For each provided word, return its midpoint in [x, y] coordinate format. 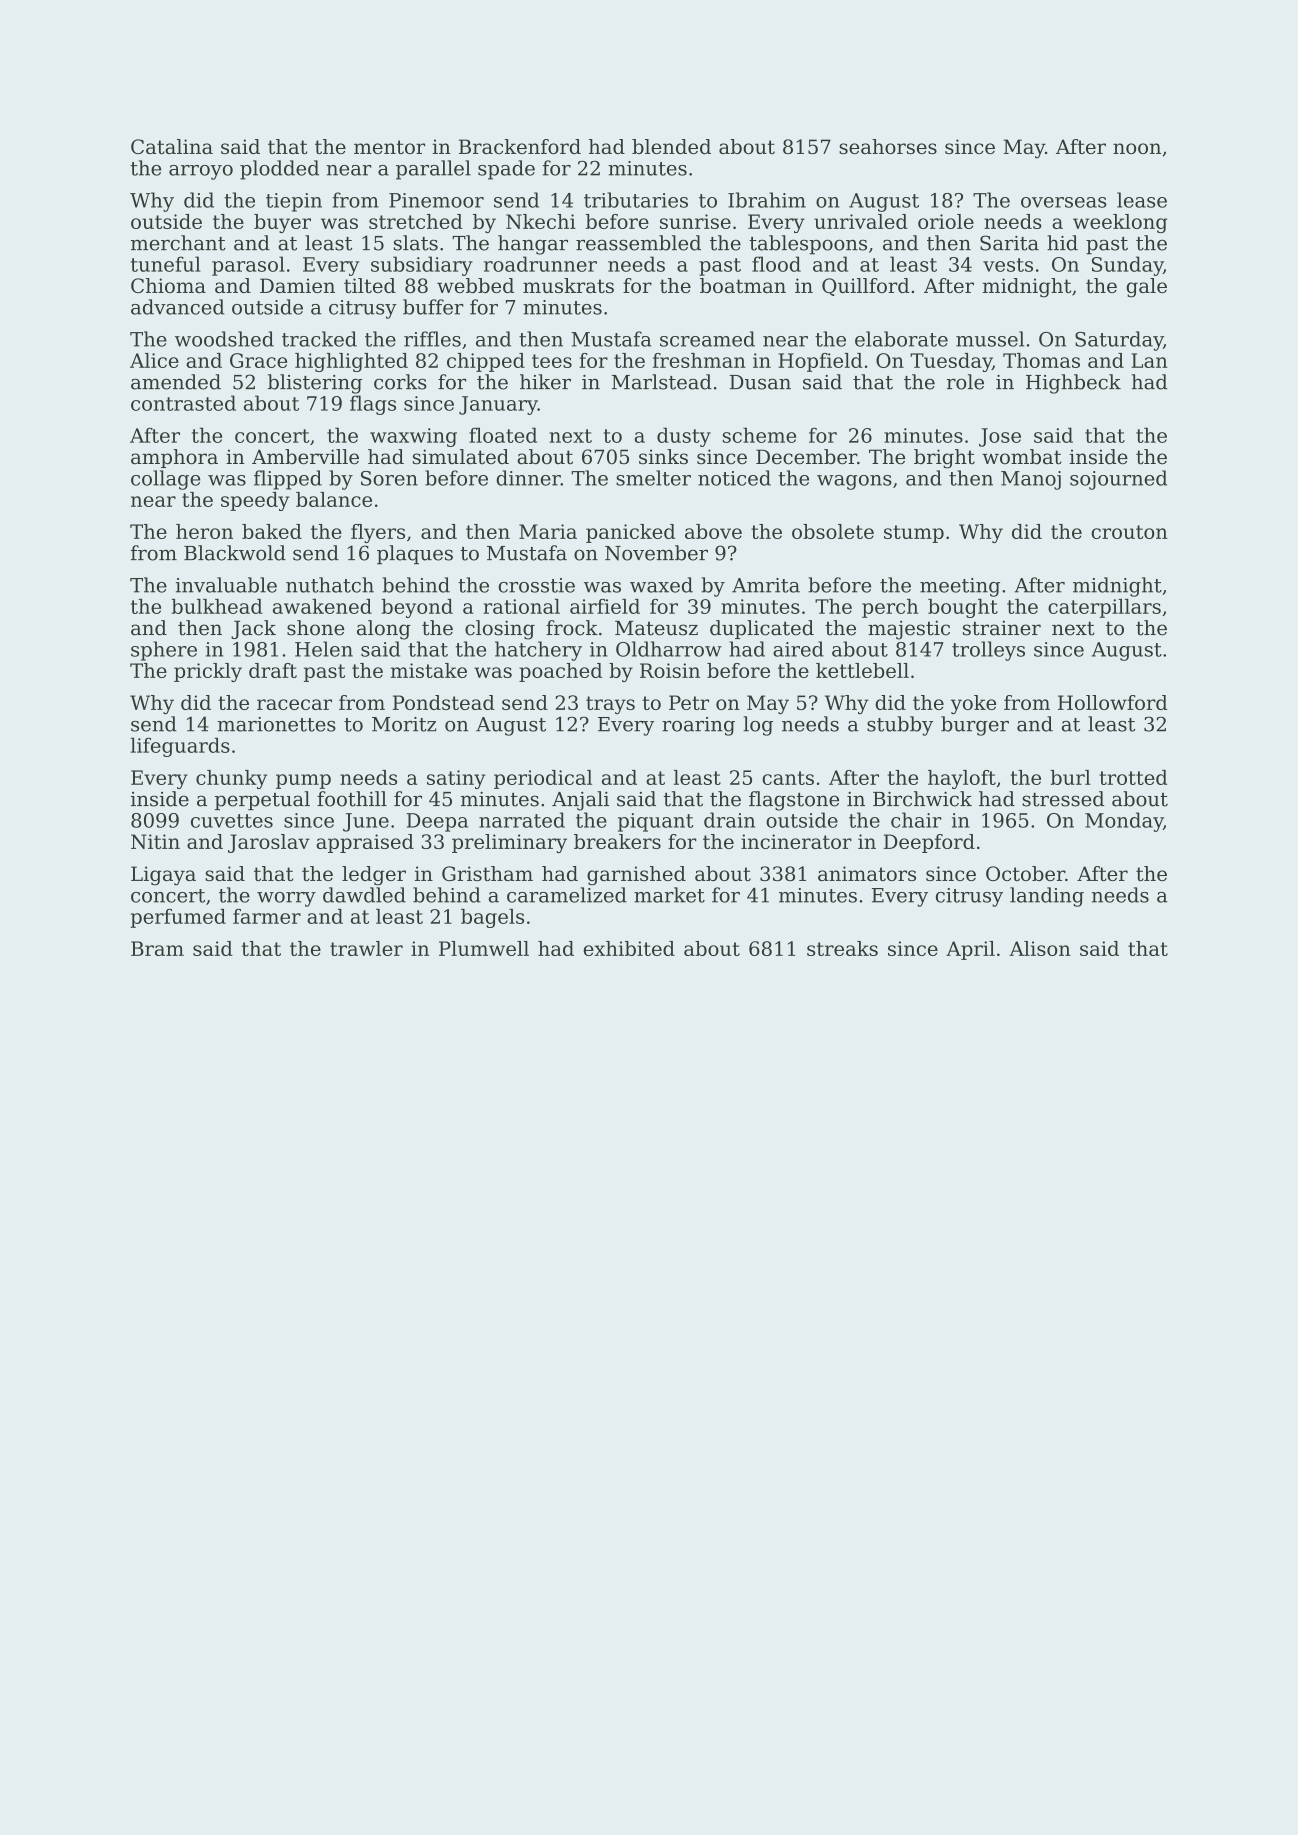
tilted [370, 285]
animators [867, 873]
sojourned [1118, 480]
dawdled [364, 895]
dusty [684, 437]
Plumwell [484, 948]
